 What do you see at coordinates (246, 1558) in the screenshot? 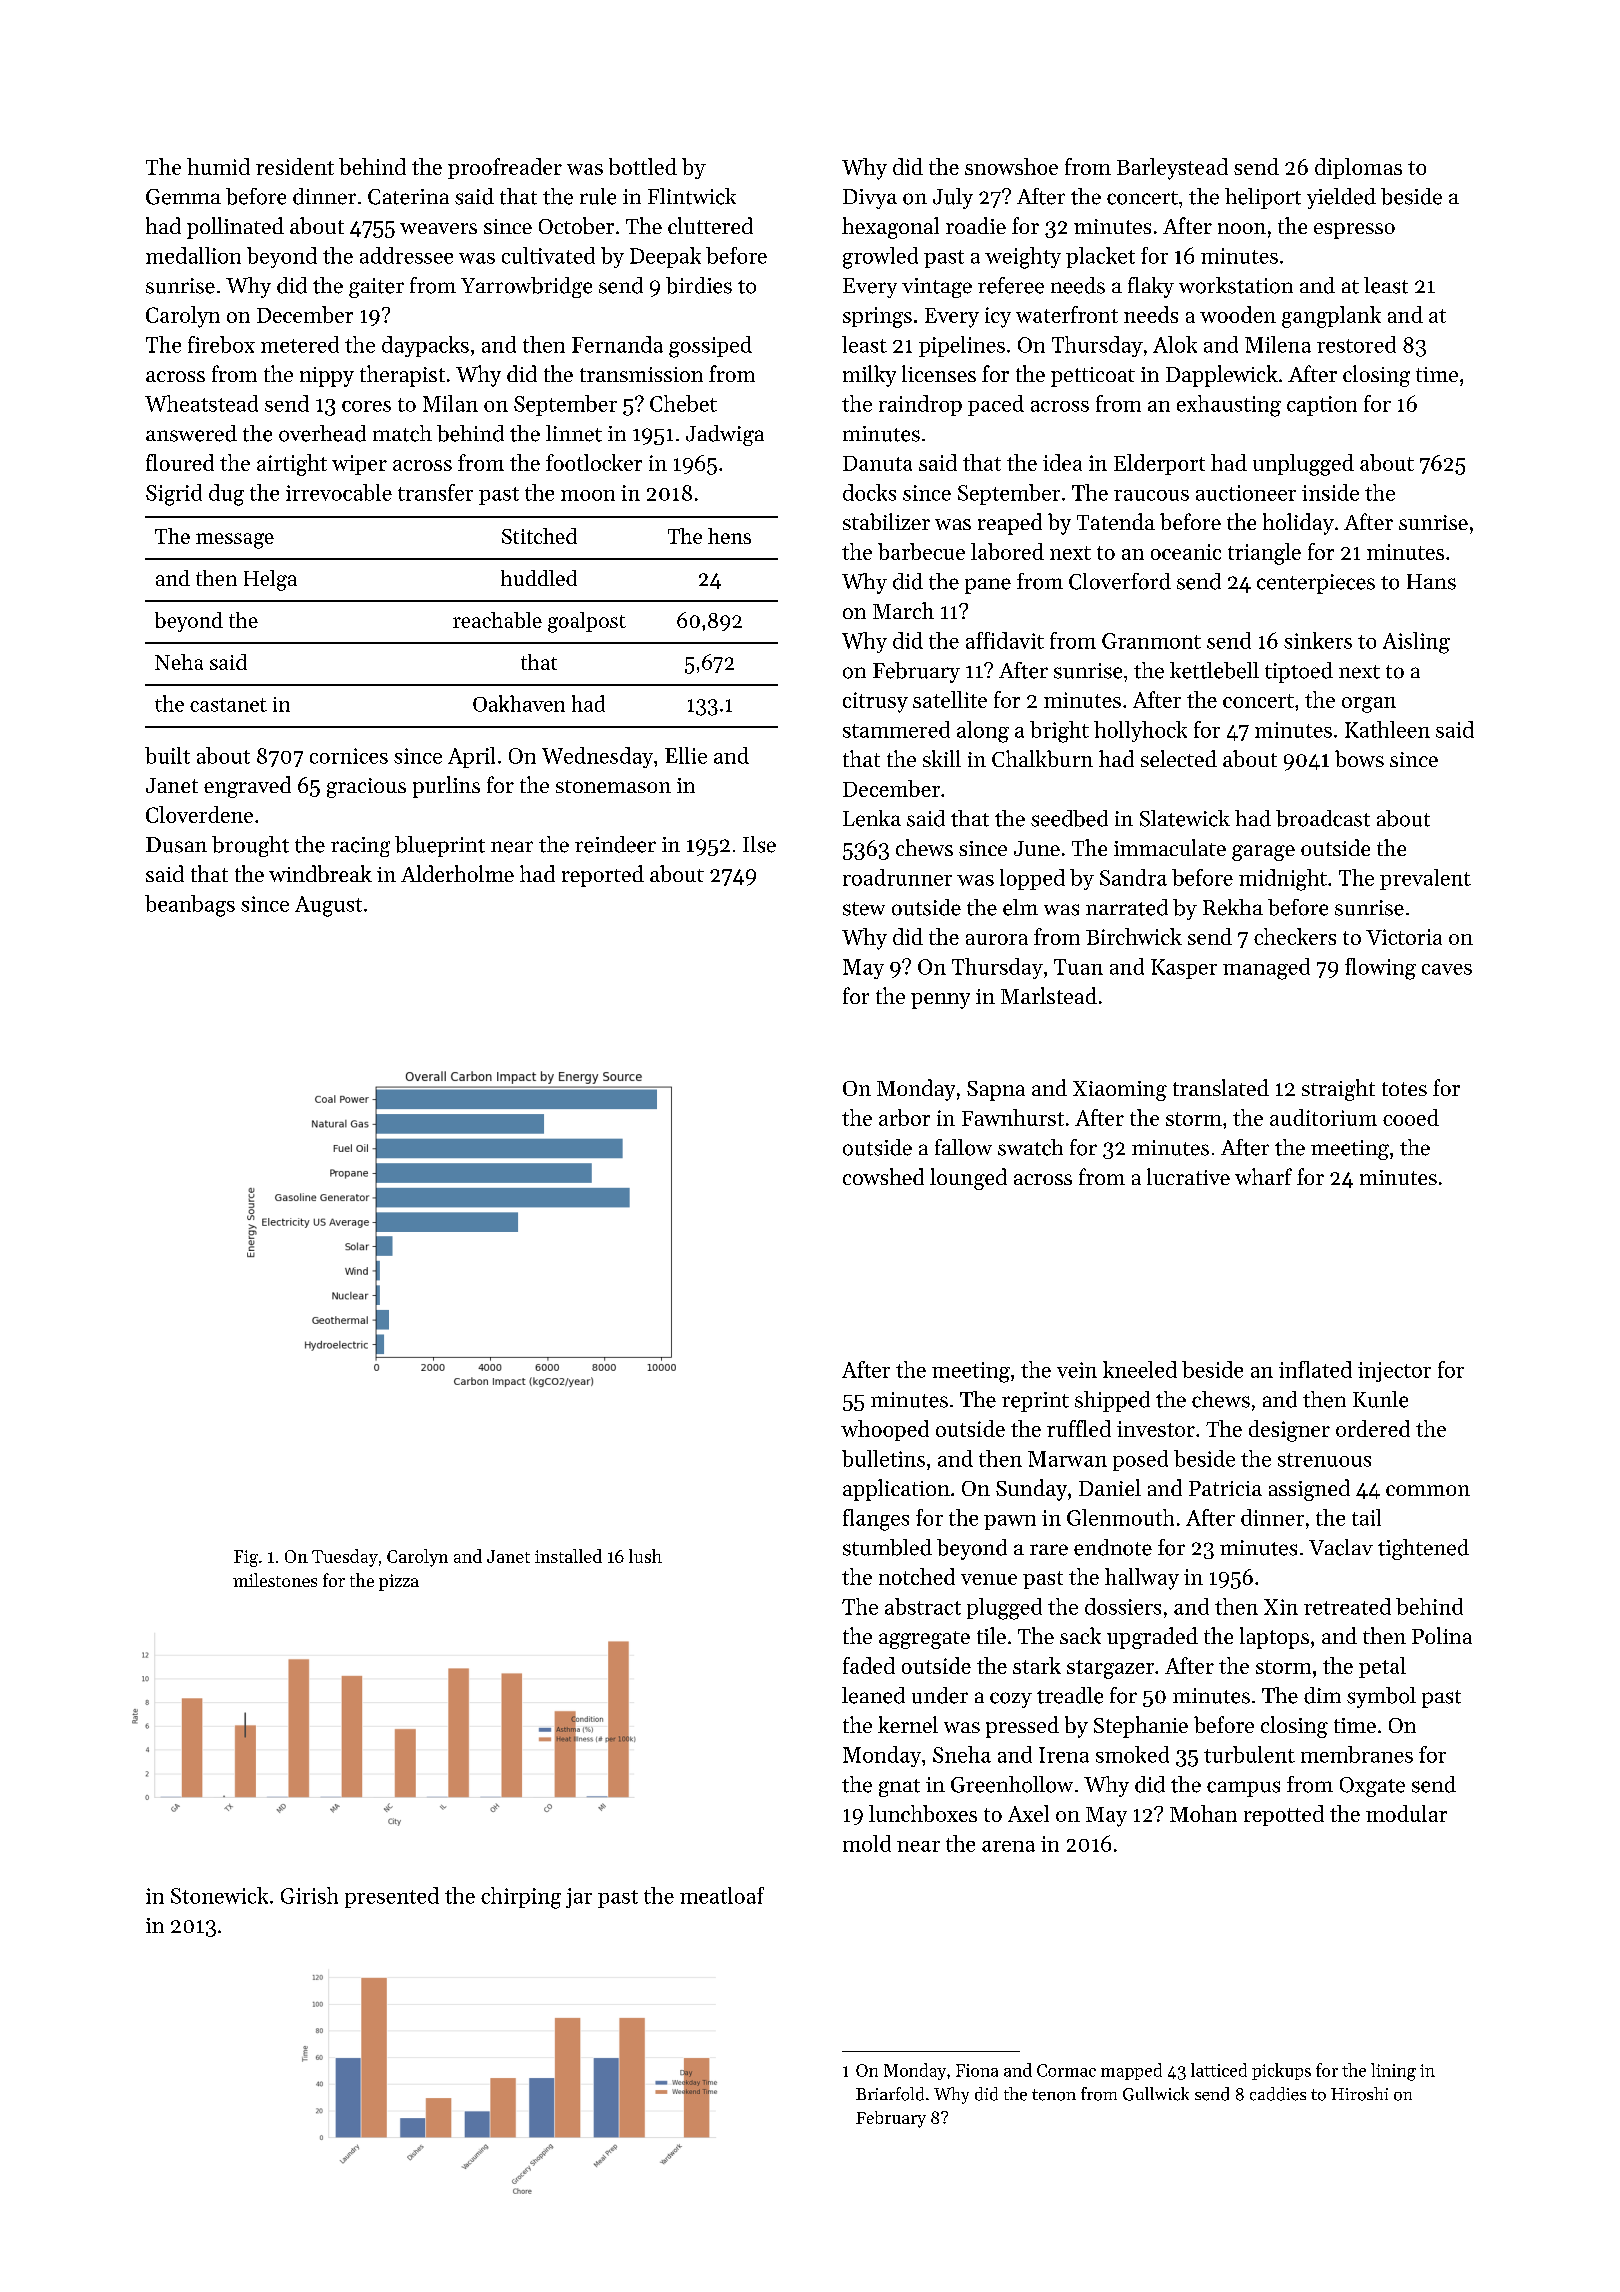
I see `Fig` at bounding box center [246, 1558].
